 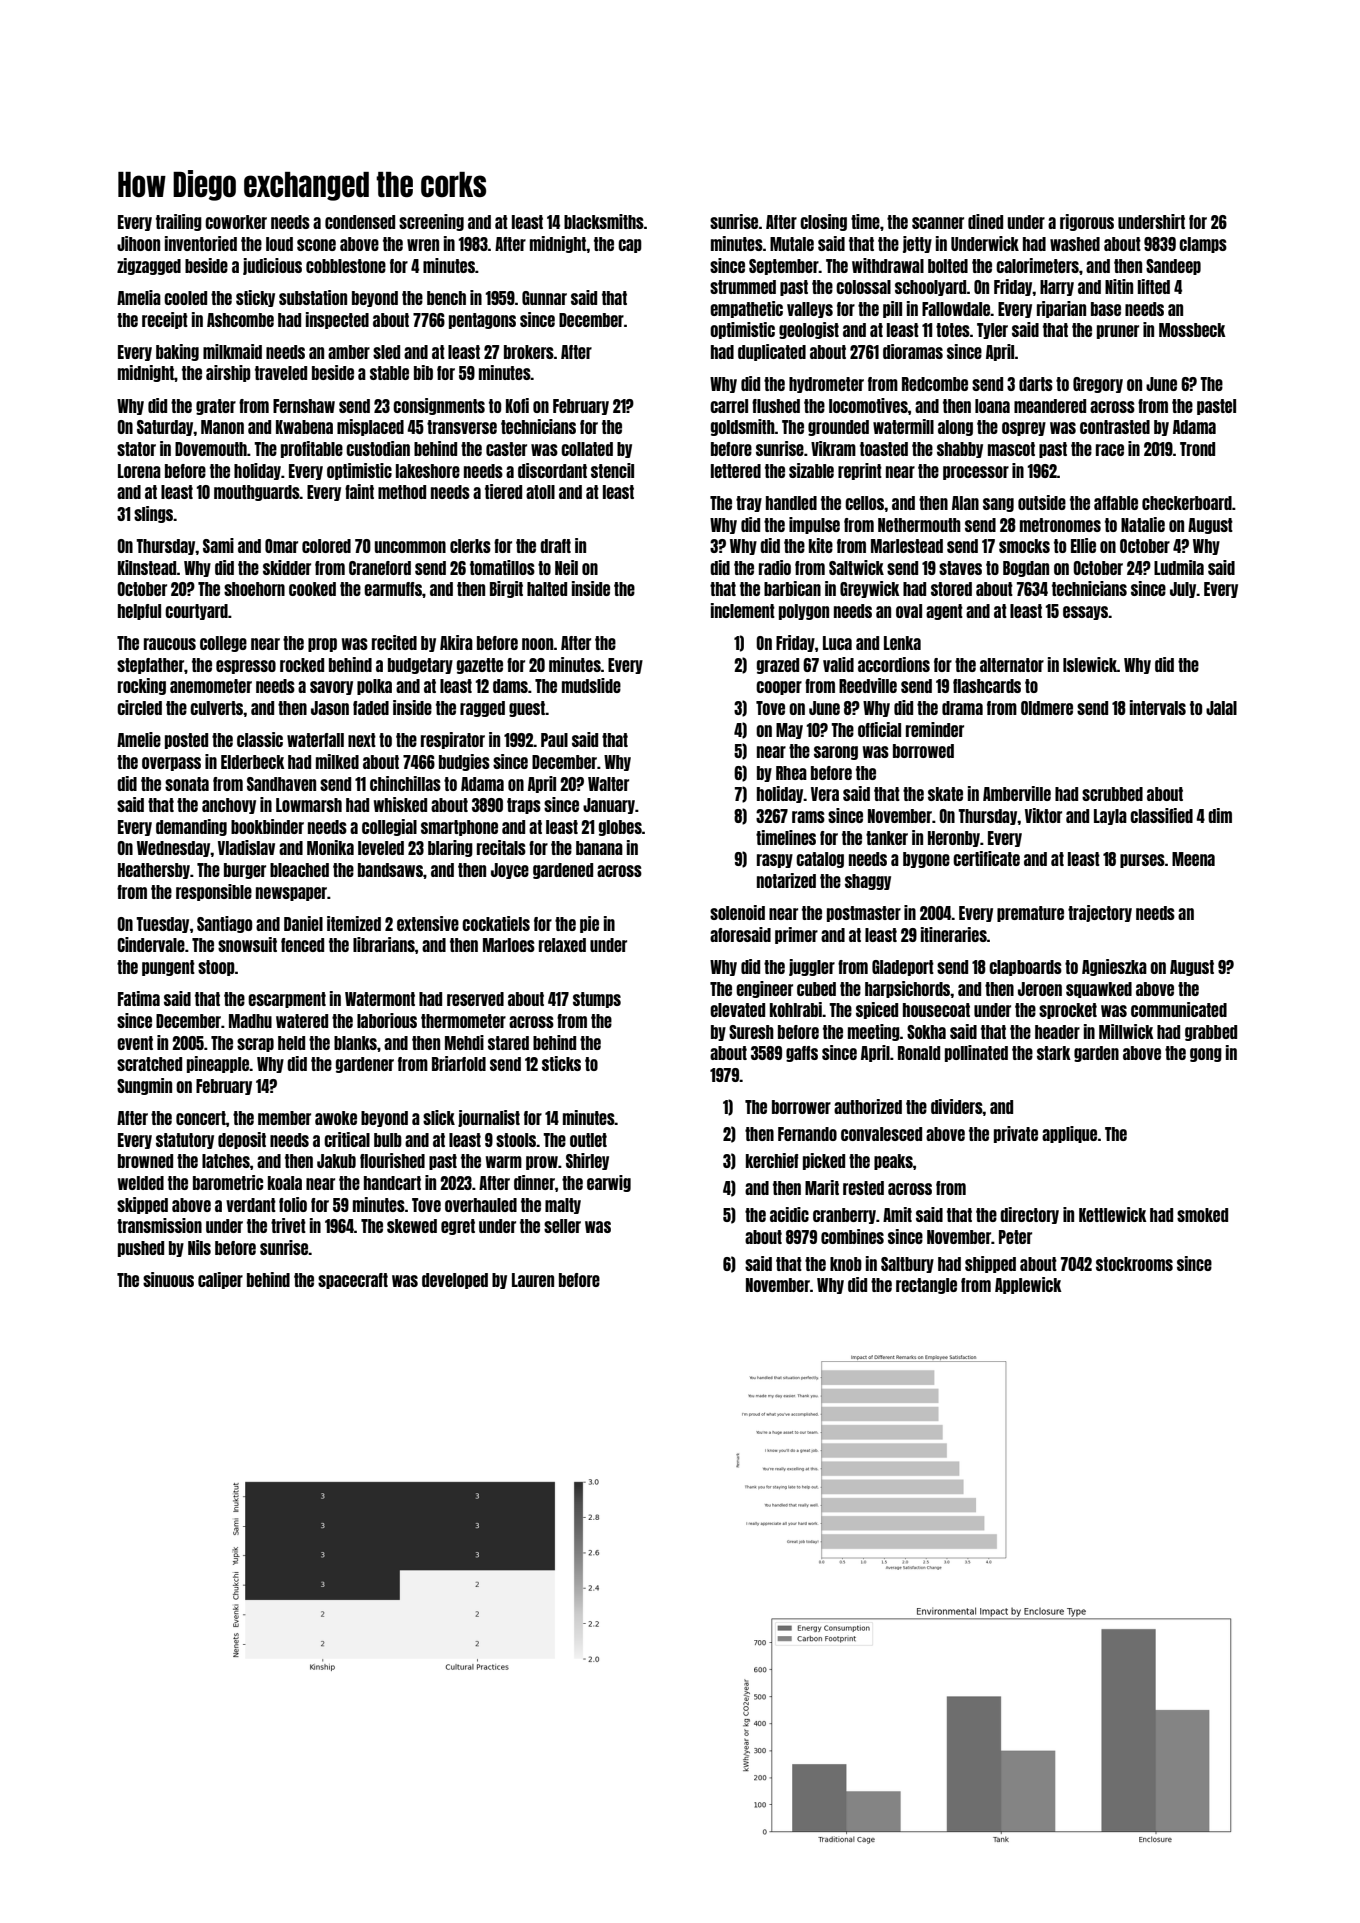 I want to click on pie, so click(x=589, y=924).
